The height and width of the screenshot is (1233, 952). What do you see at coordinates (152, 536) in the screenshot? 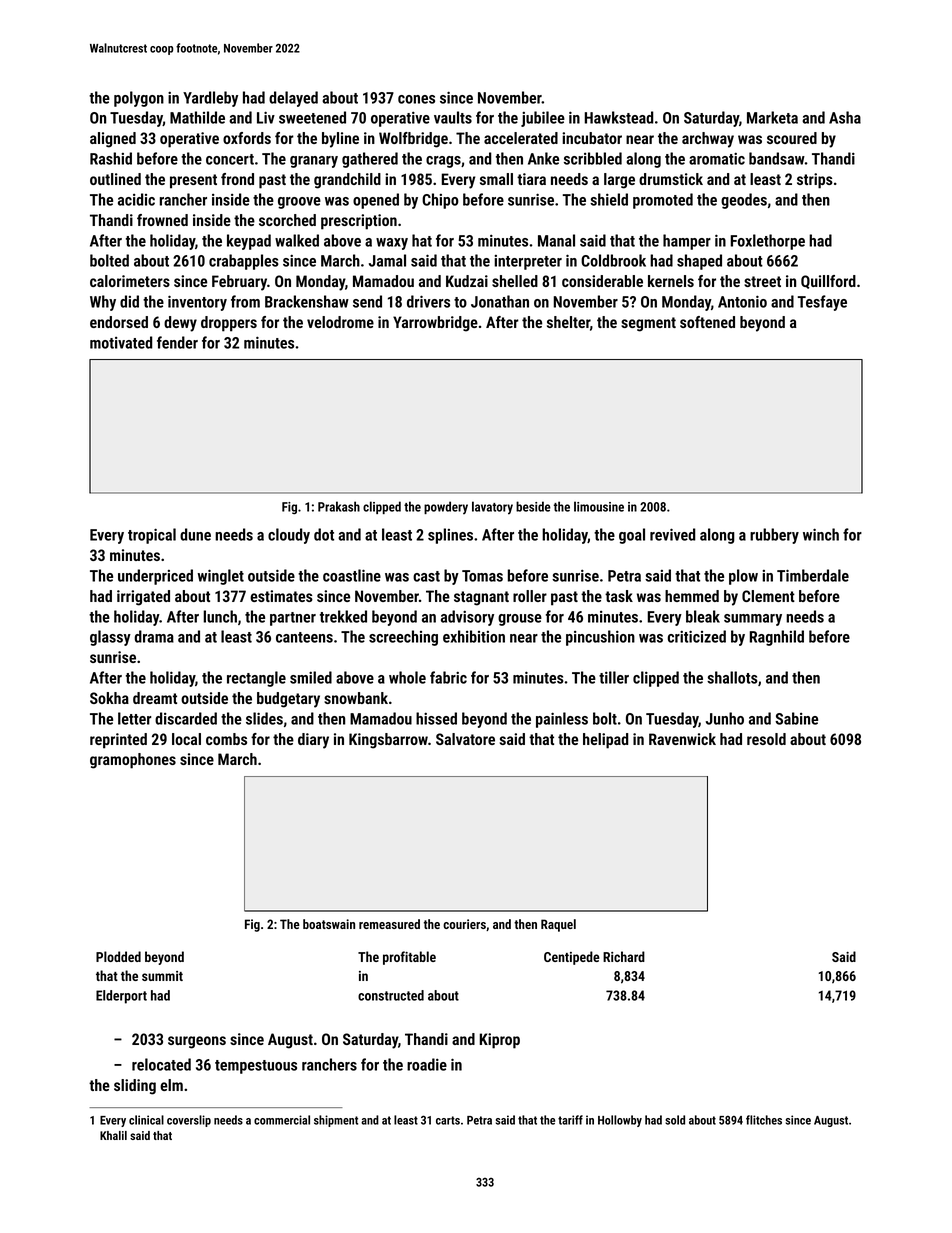
I see `tropical` at bounding box center [152, 536].
